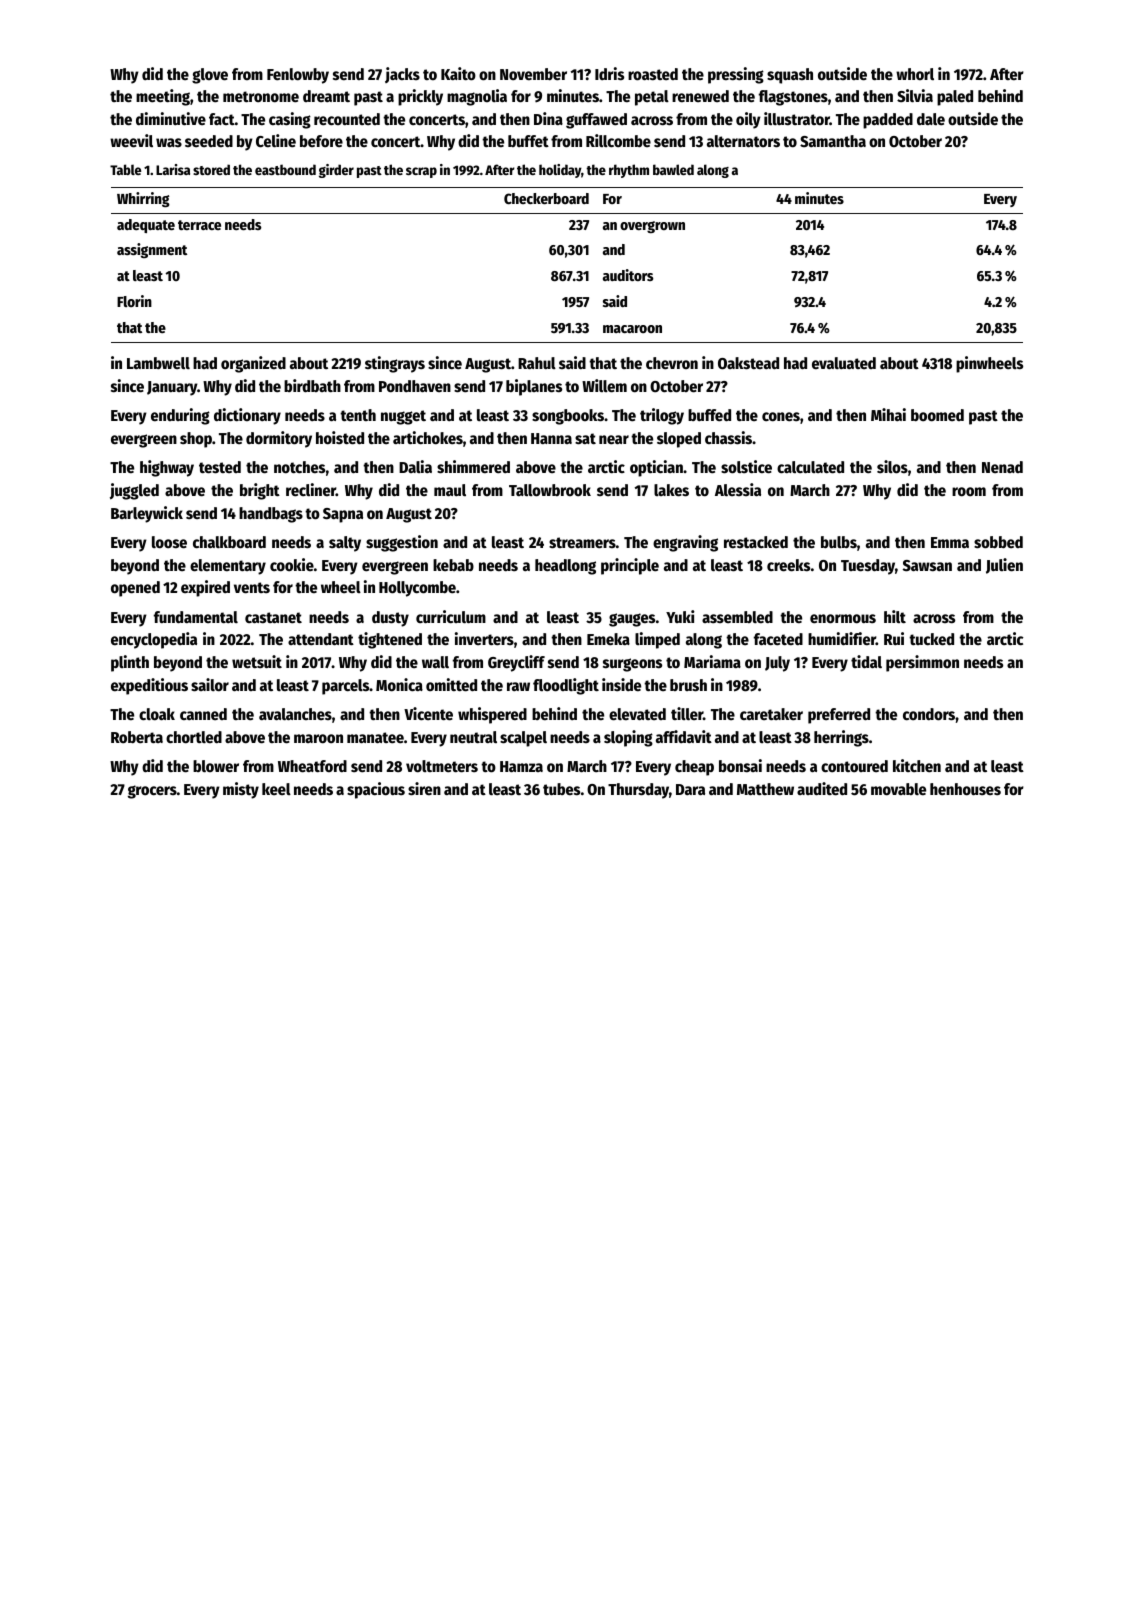 The image size is (1134, 1604). What do you see at coordinates (888, 121) in the screenshot?
I see `padded` at bounding box center [888, 121].
